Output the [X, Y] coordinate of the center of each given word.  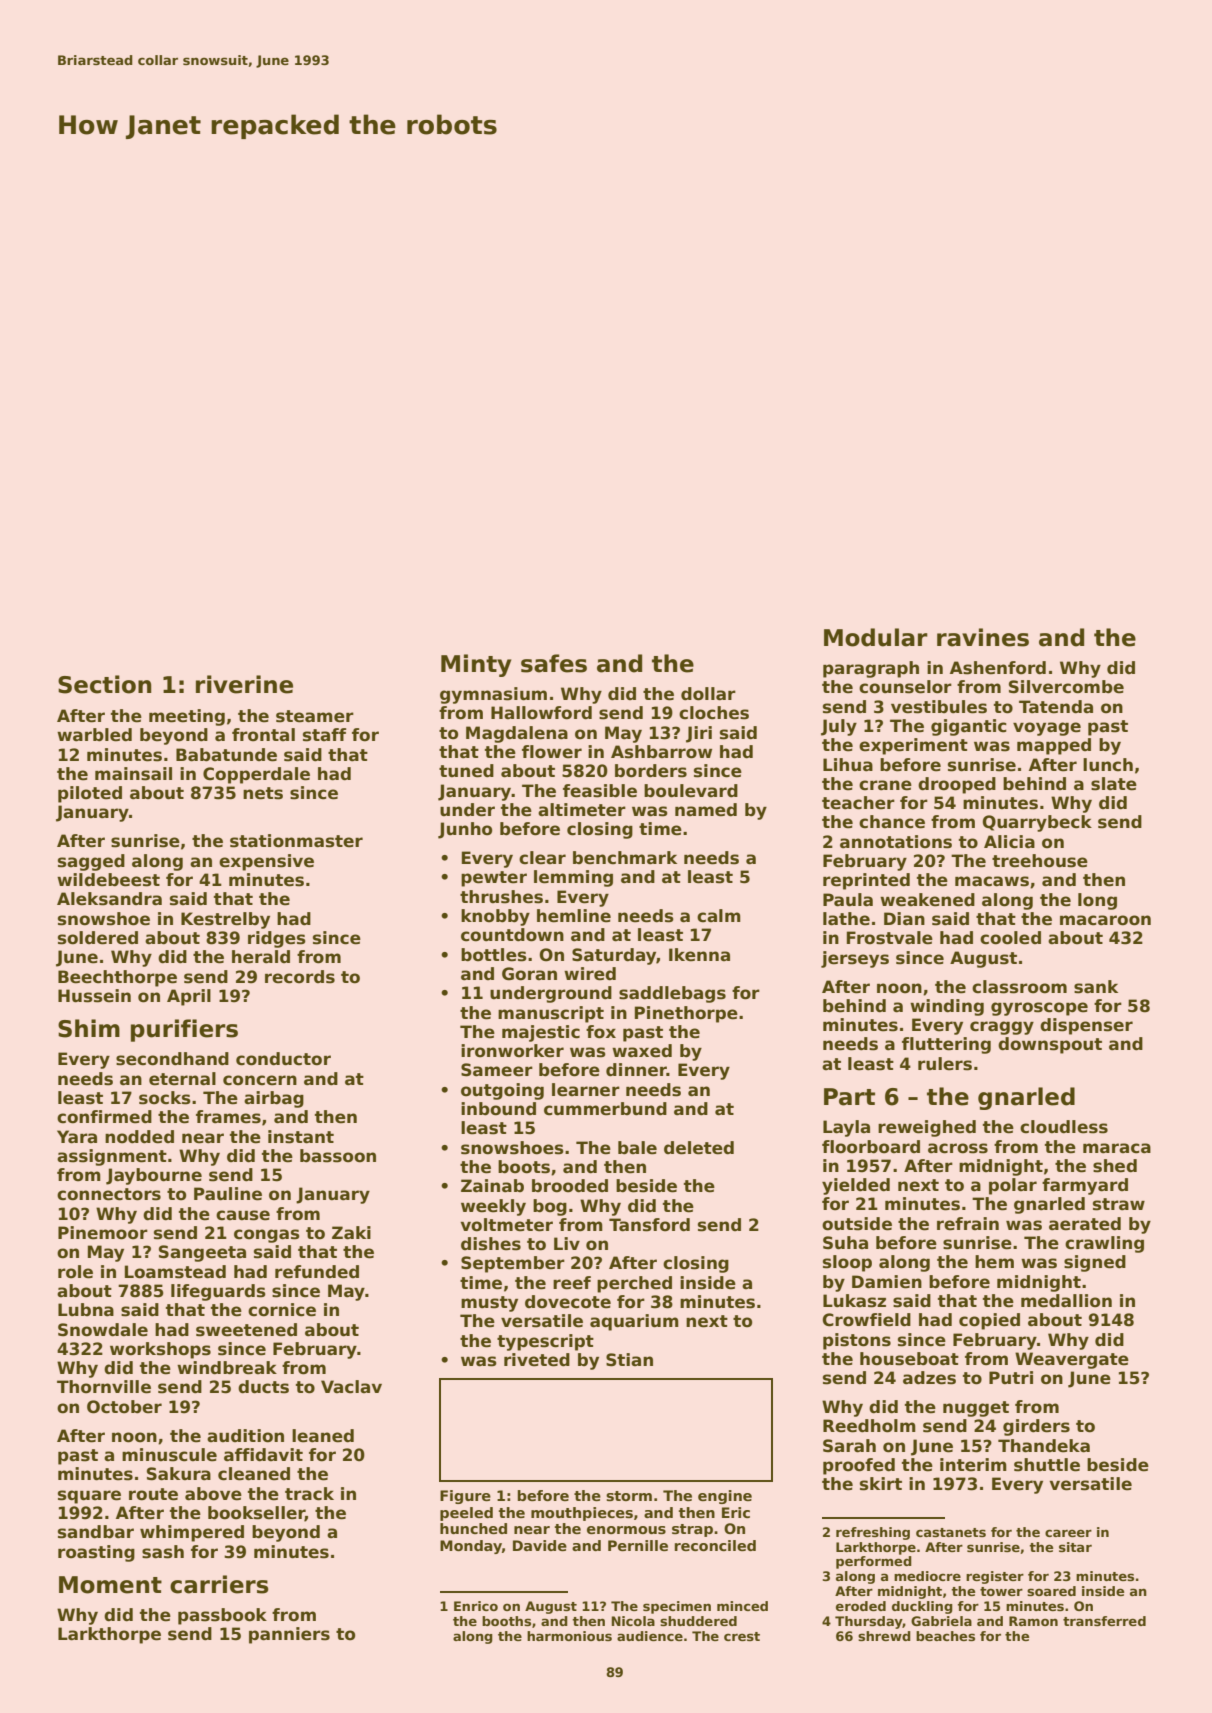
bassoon [338, 1156]
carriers [219, 1584]
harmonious [569, 1636]
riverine [244, 684]
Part [849, 1097]
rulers [945, 1064]
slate [1114, 784]
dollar [708, 694]
